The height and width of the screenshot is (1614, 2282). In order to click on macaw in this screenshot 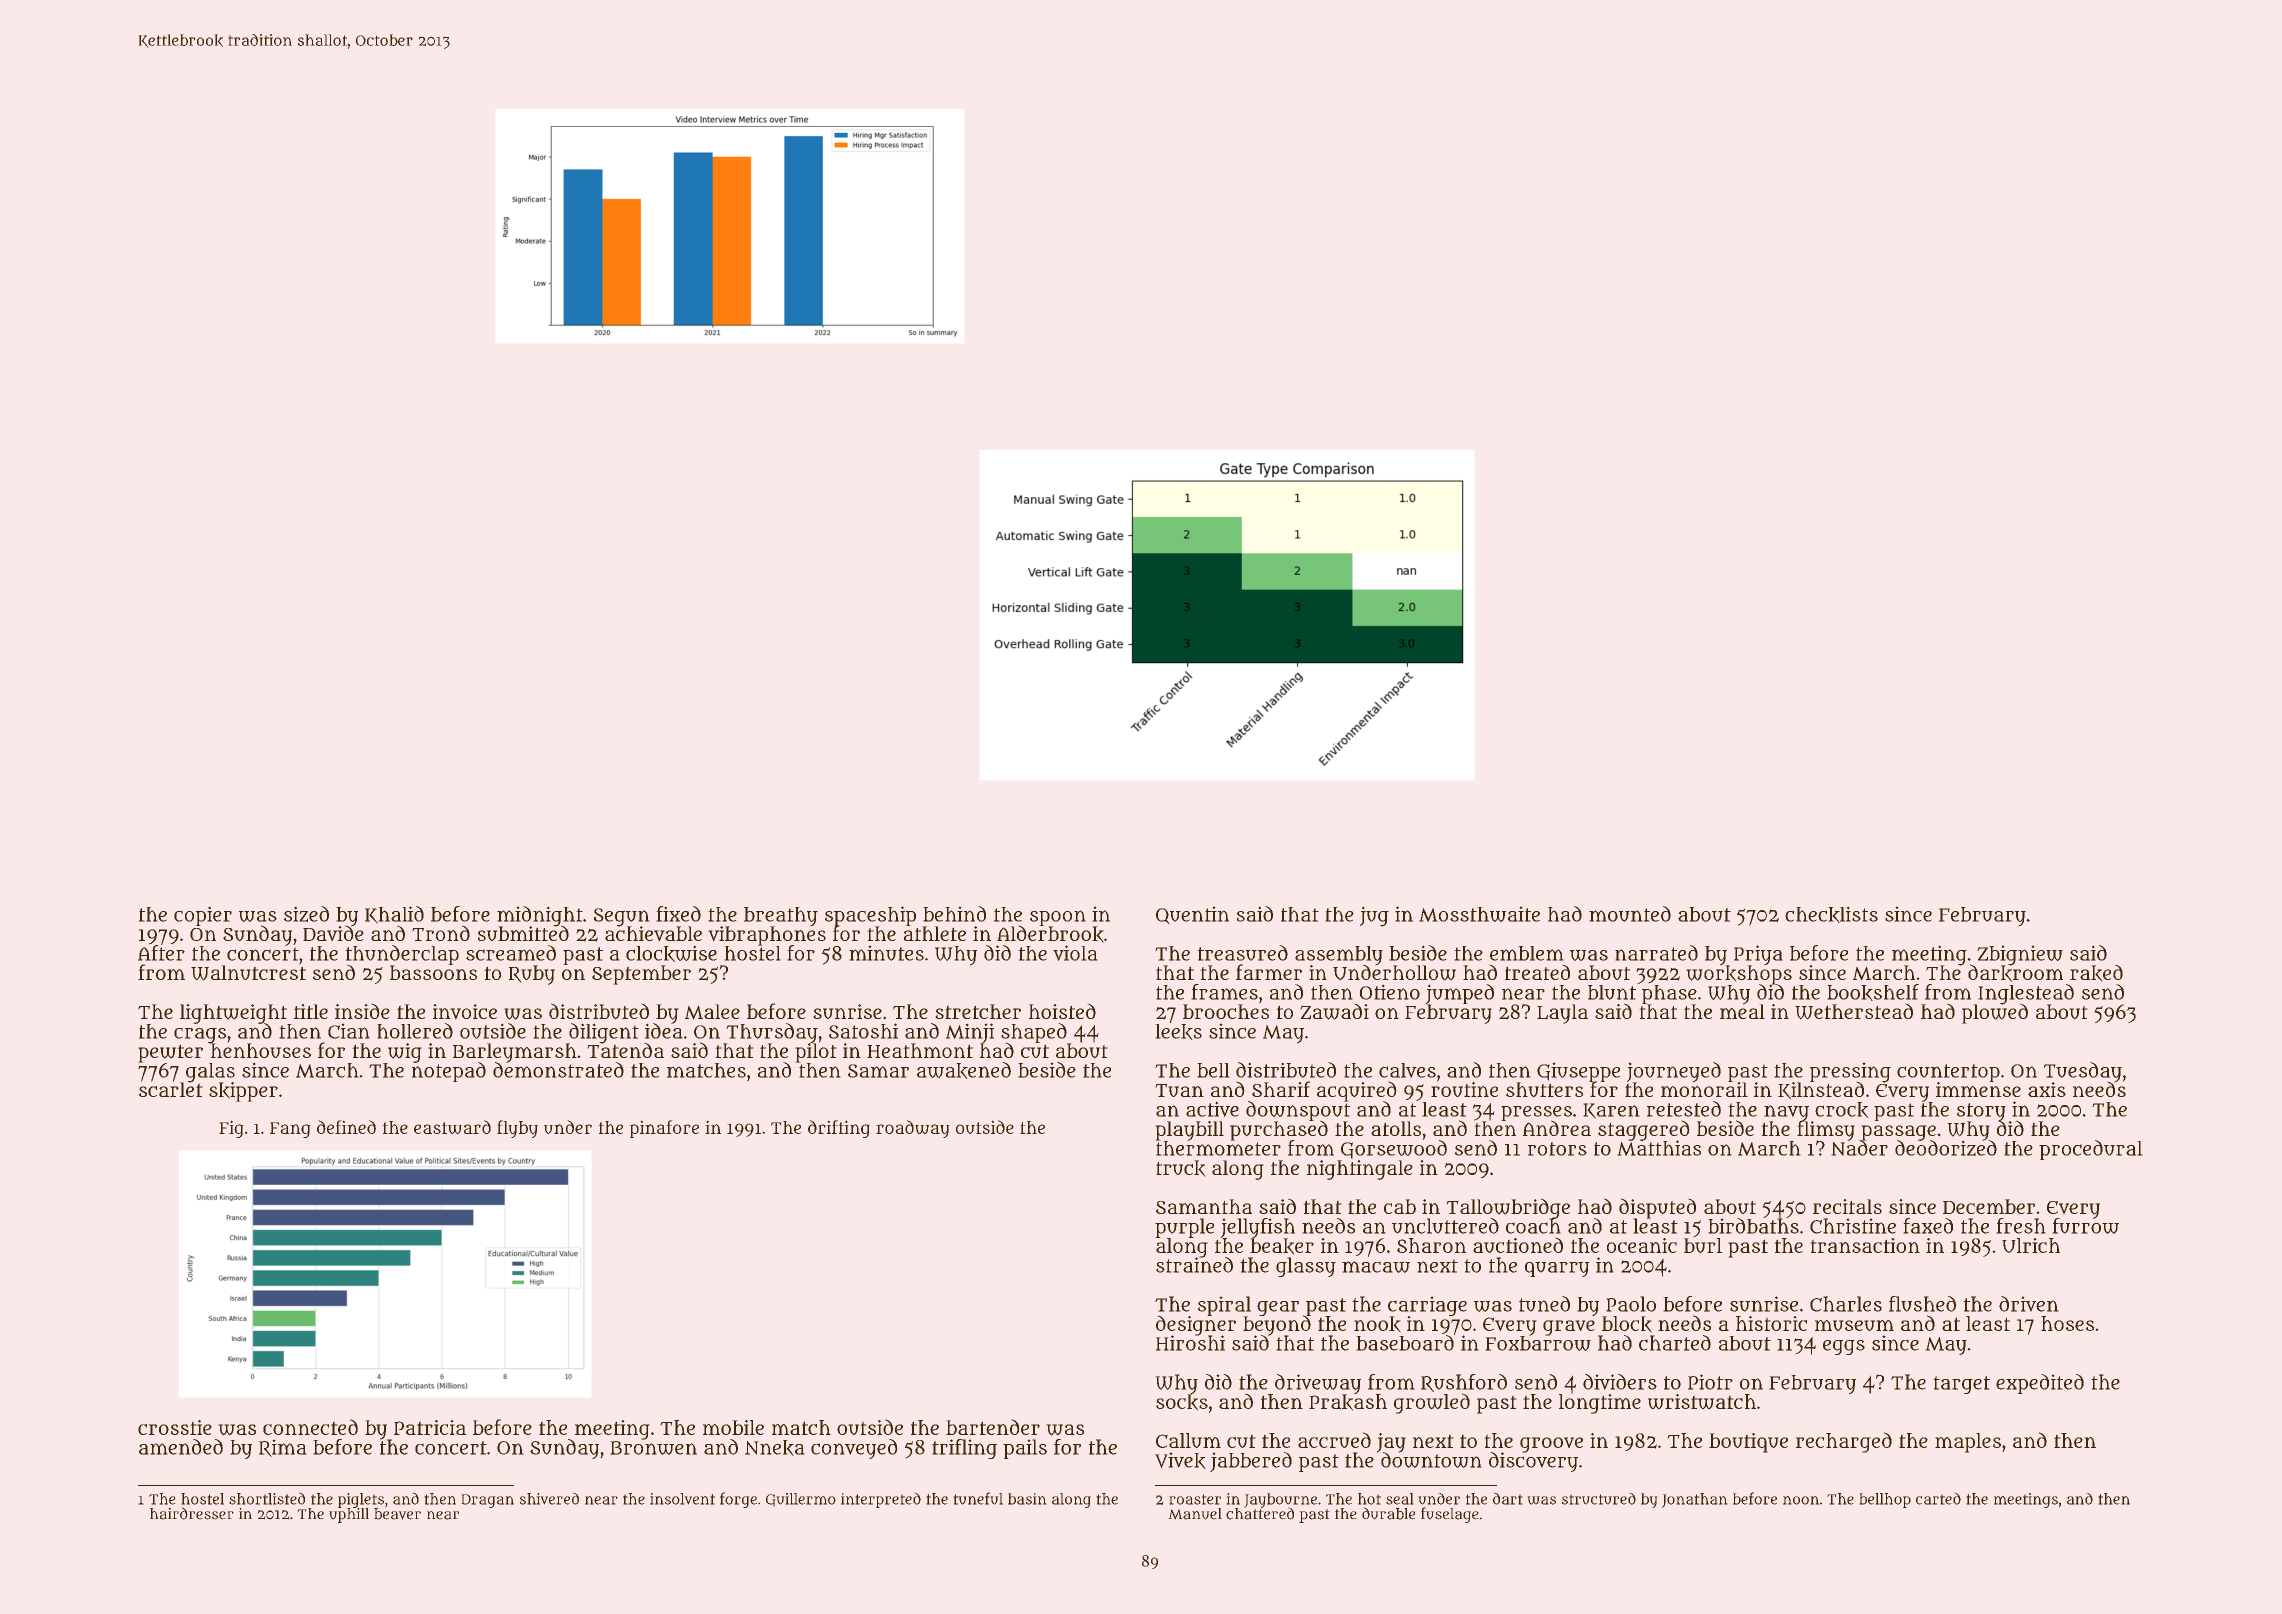, I will do `click(1376, 1267)`.
